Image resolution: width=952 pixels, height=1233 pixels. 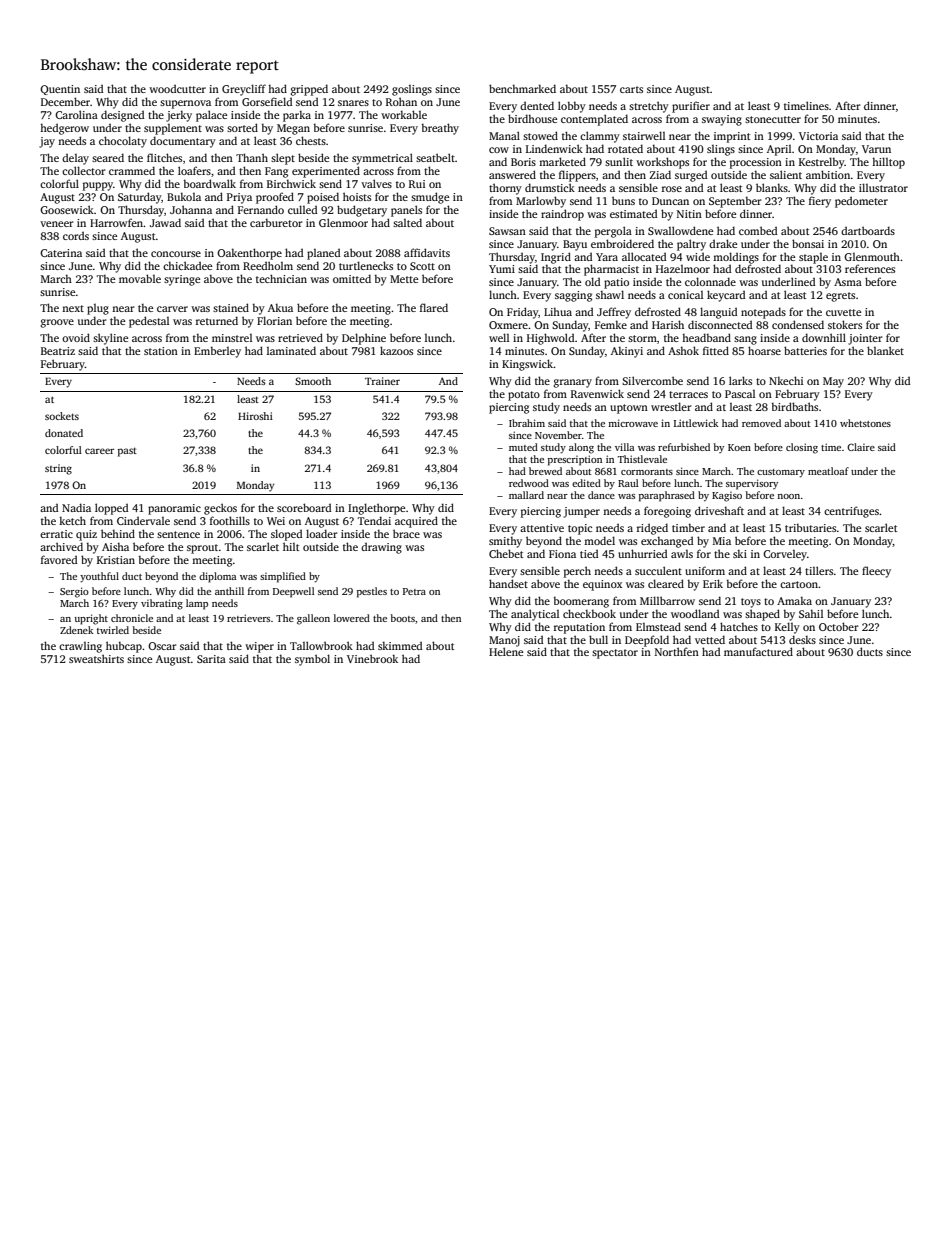 What do you see at coordinates (683, 350) in the screenshot?
I see `Ashok` at bounding box center [683, 350].
